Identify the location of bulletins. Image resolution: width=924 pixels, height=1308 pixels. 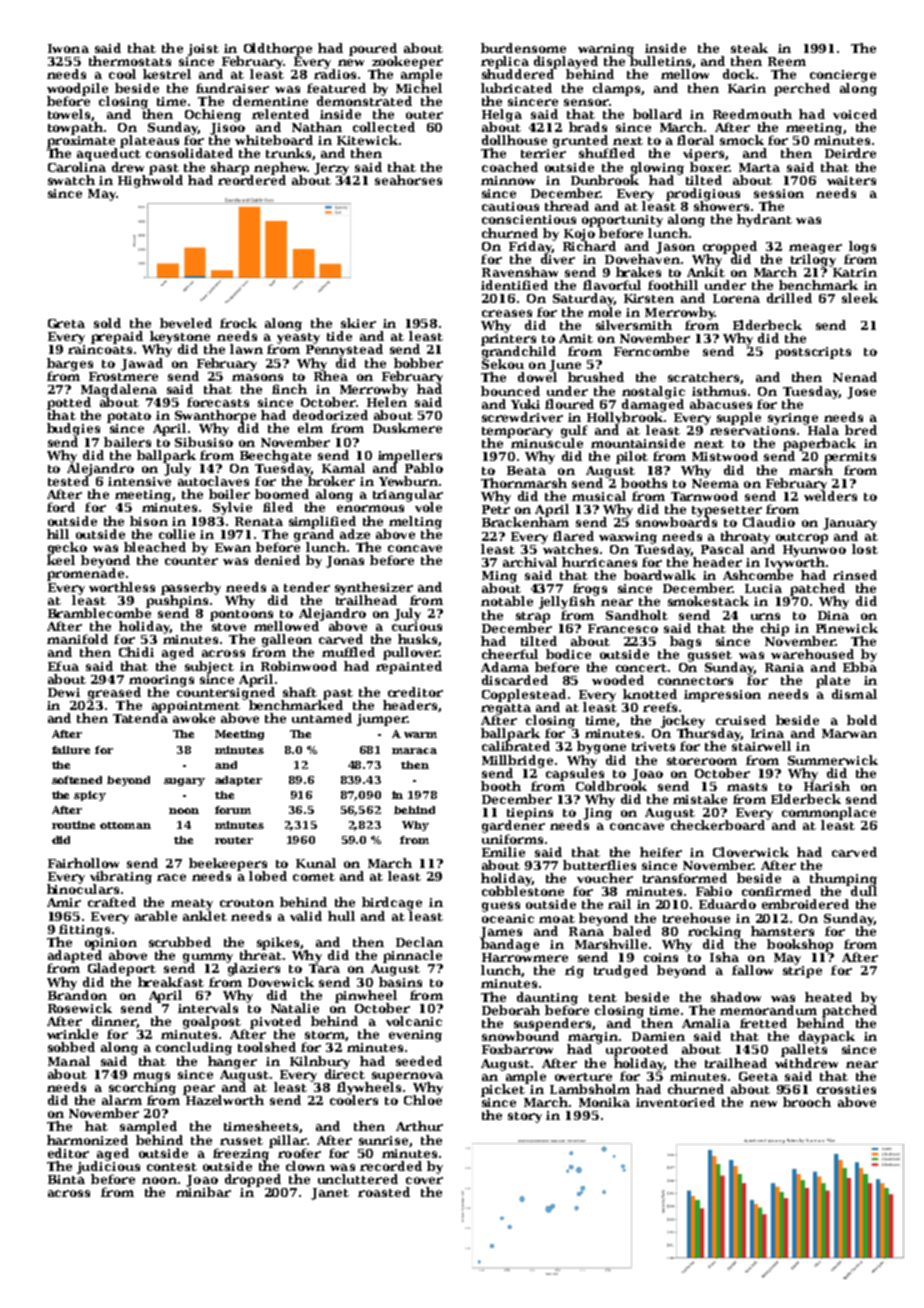
(660, 61).
